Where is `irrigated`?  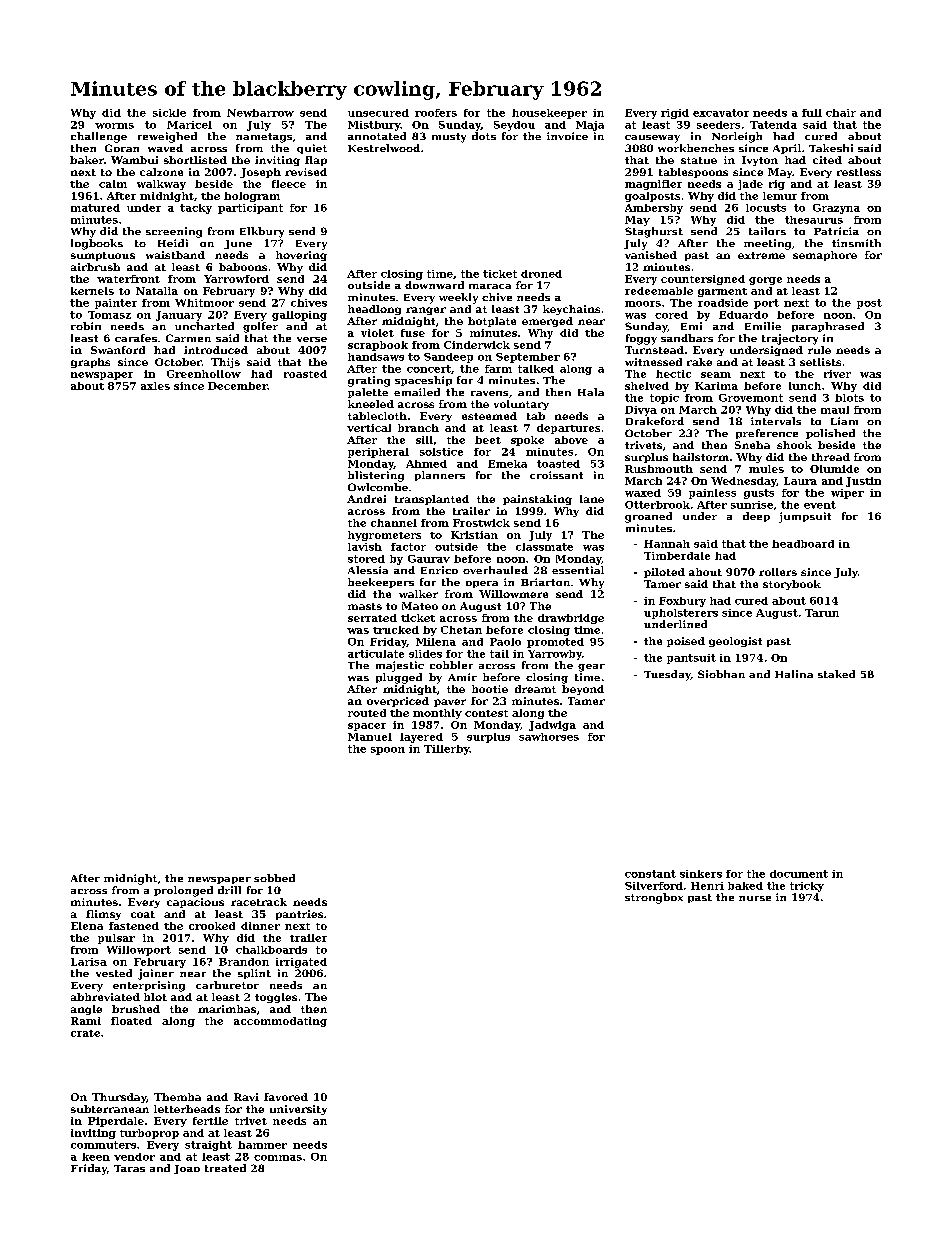 irrigated is located at coordinates (301, 963).
